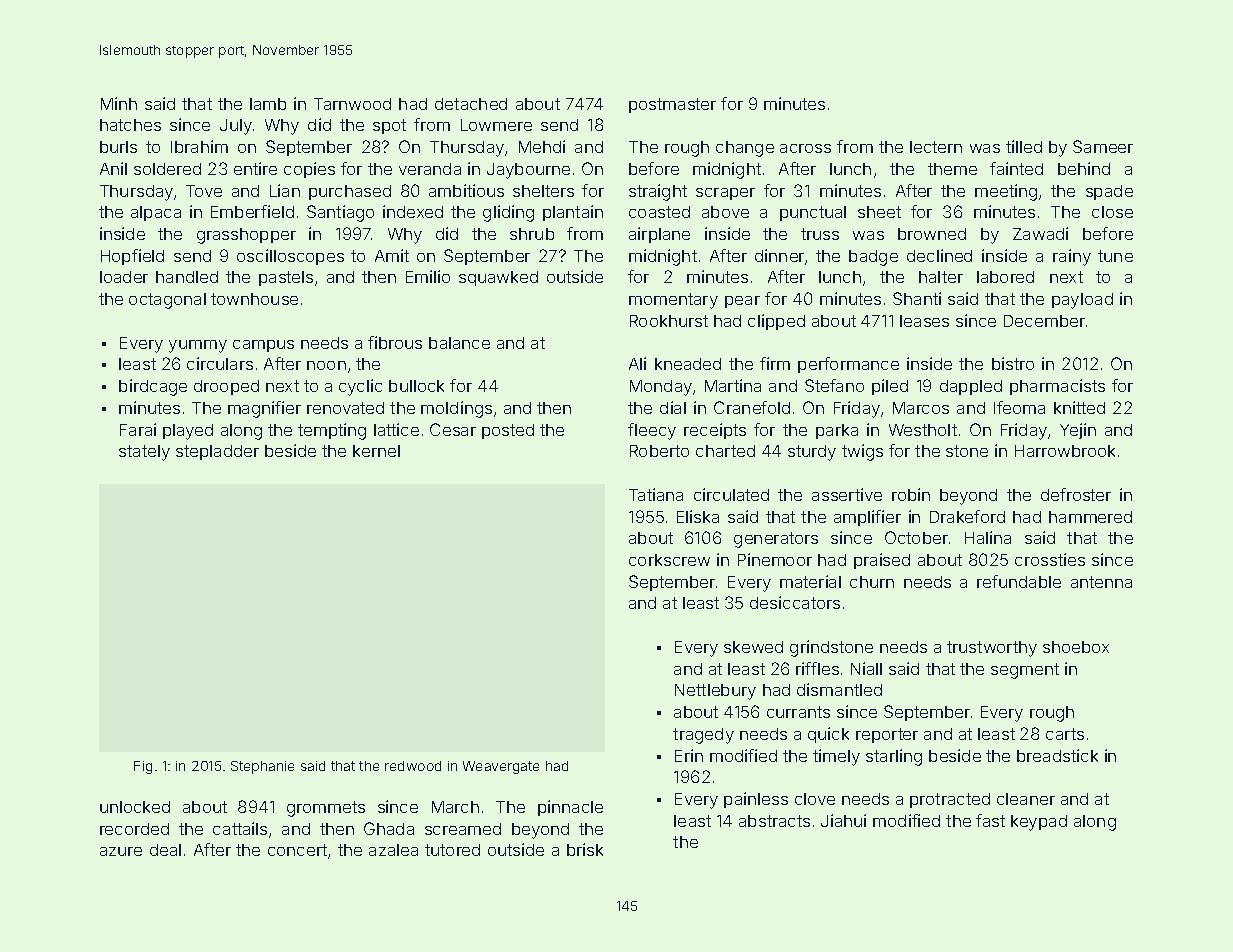 This page has height=952, width=1233. What do you see at coordinates (936, 147) in the page?
I see `lectern` at bounding box center [936, 147].
